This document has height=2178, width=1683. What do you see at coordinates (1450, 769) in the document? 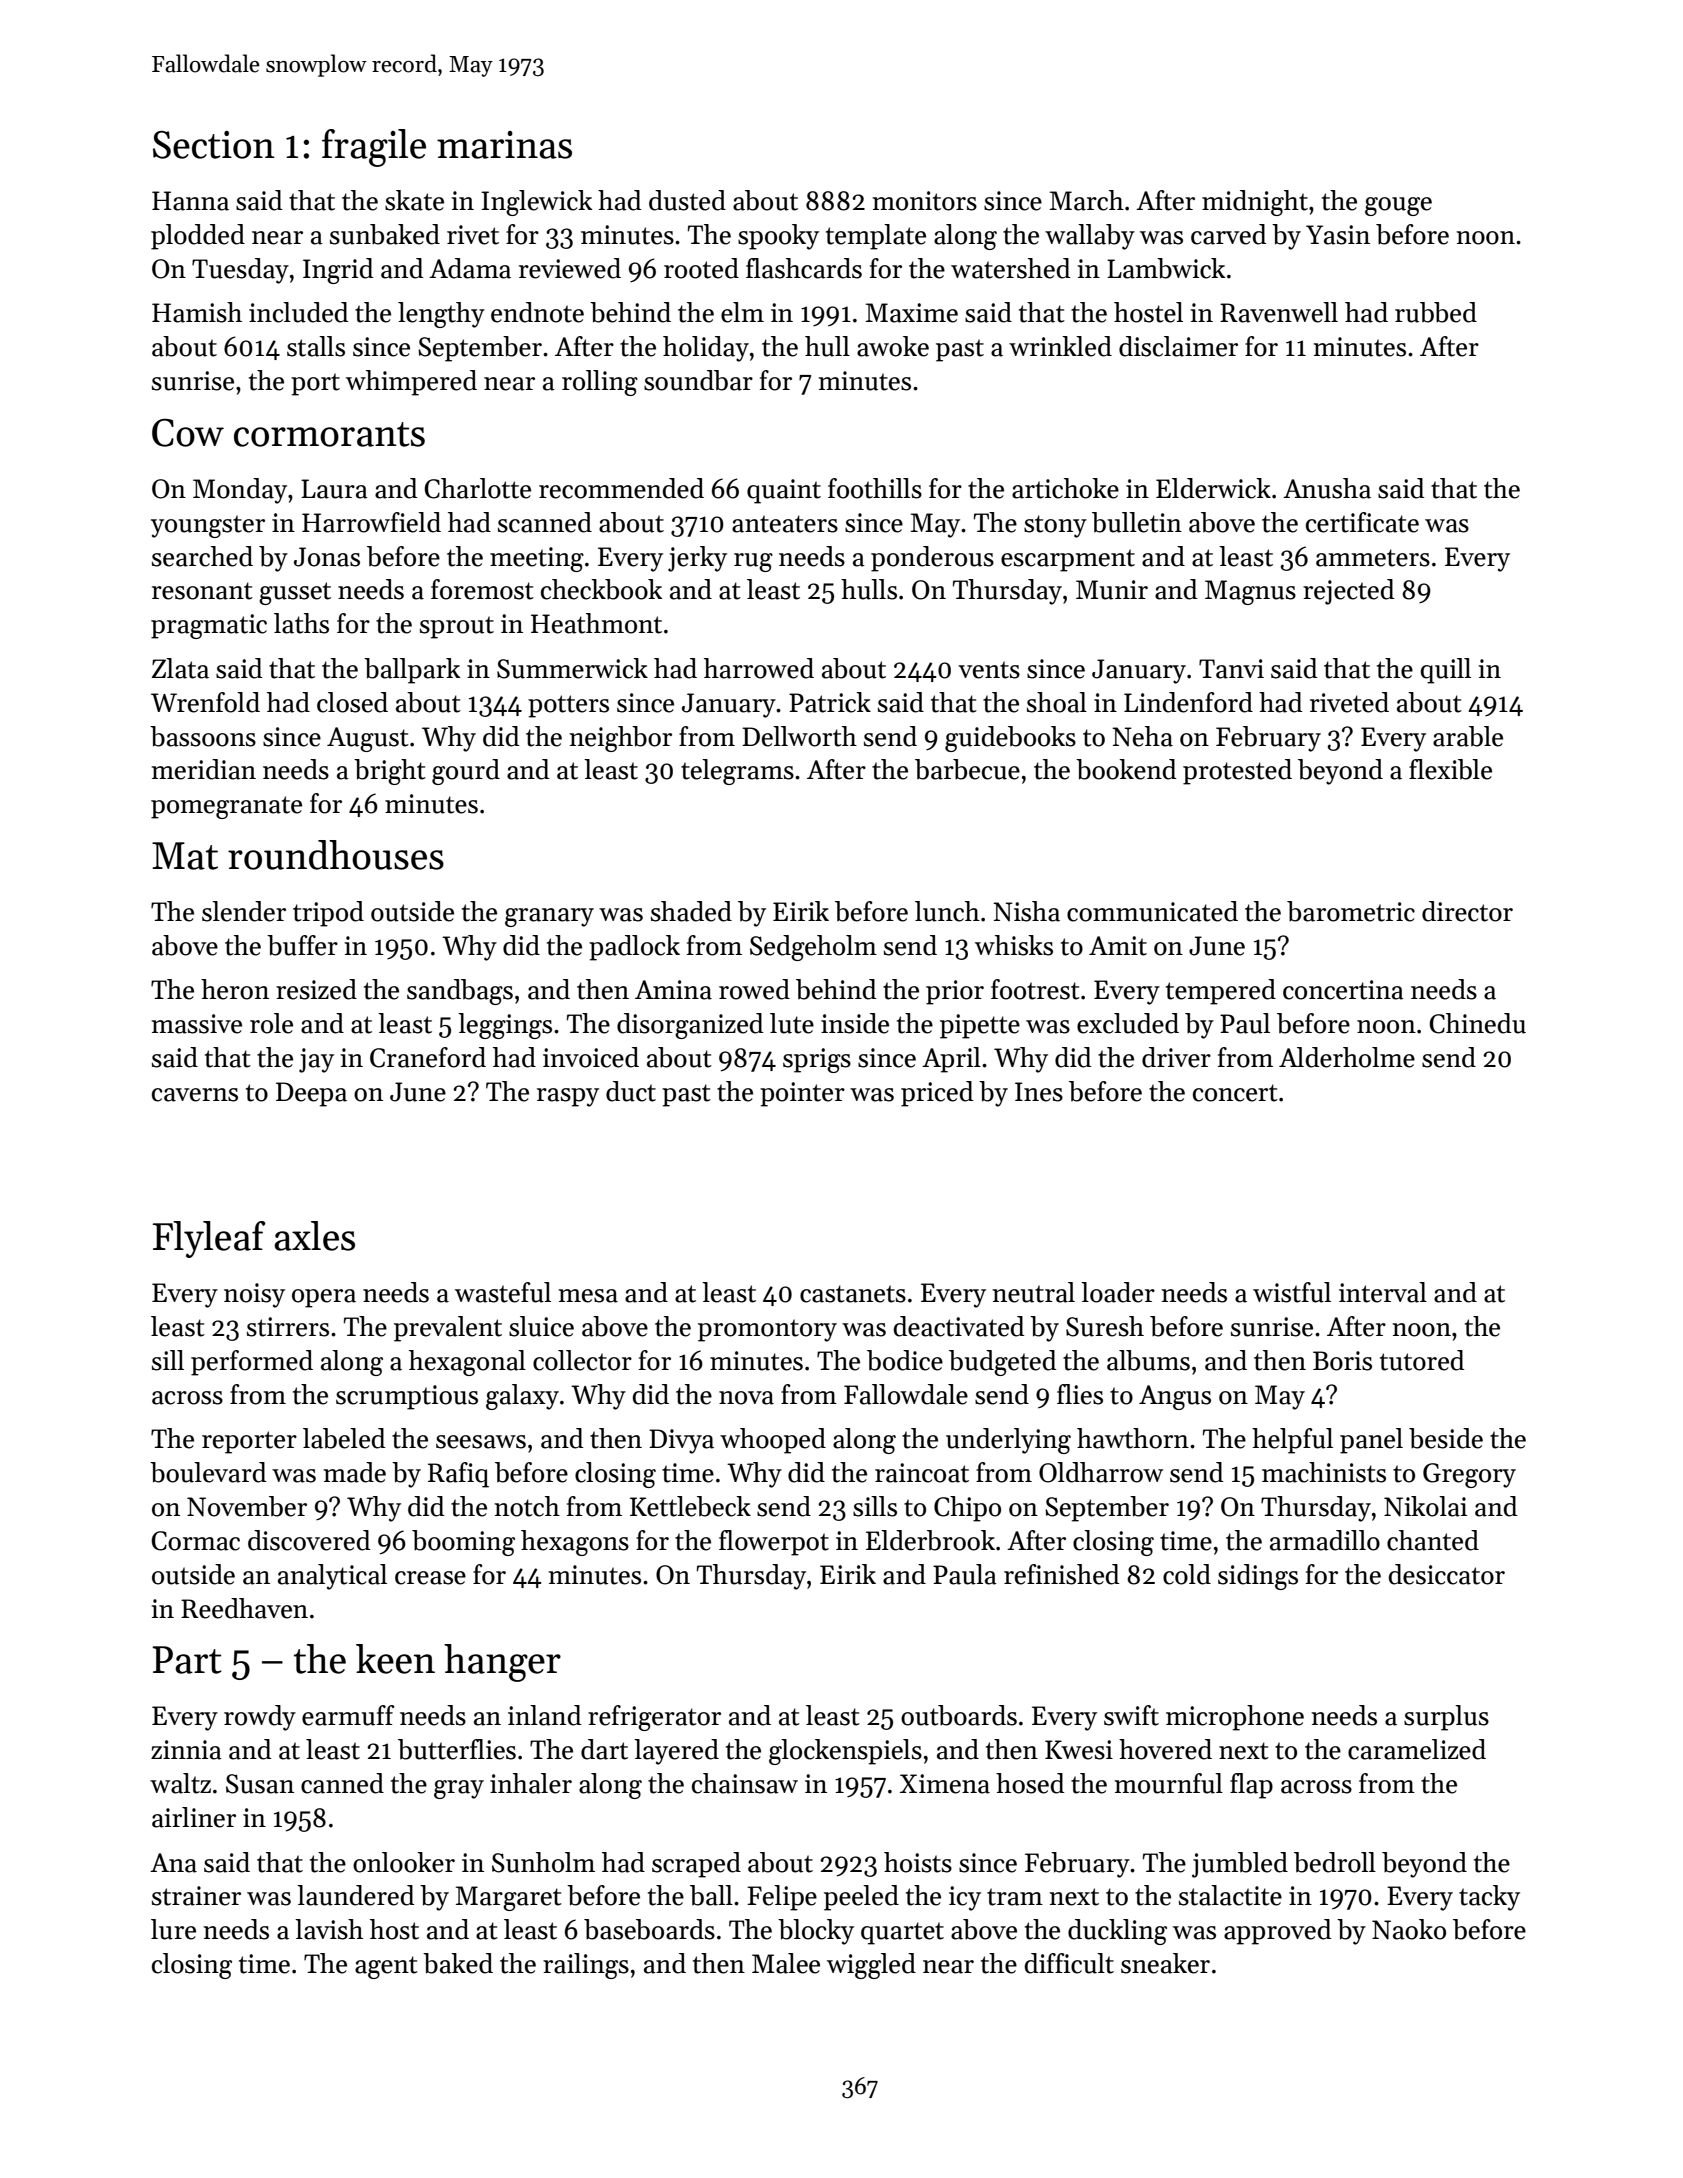
I see `flexible` at bounding box center [1450, 769].
